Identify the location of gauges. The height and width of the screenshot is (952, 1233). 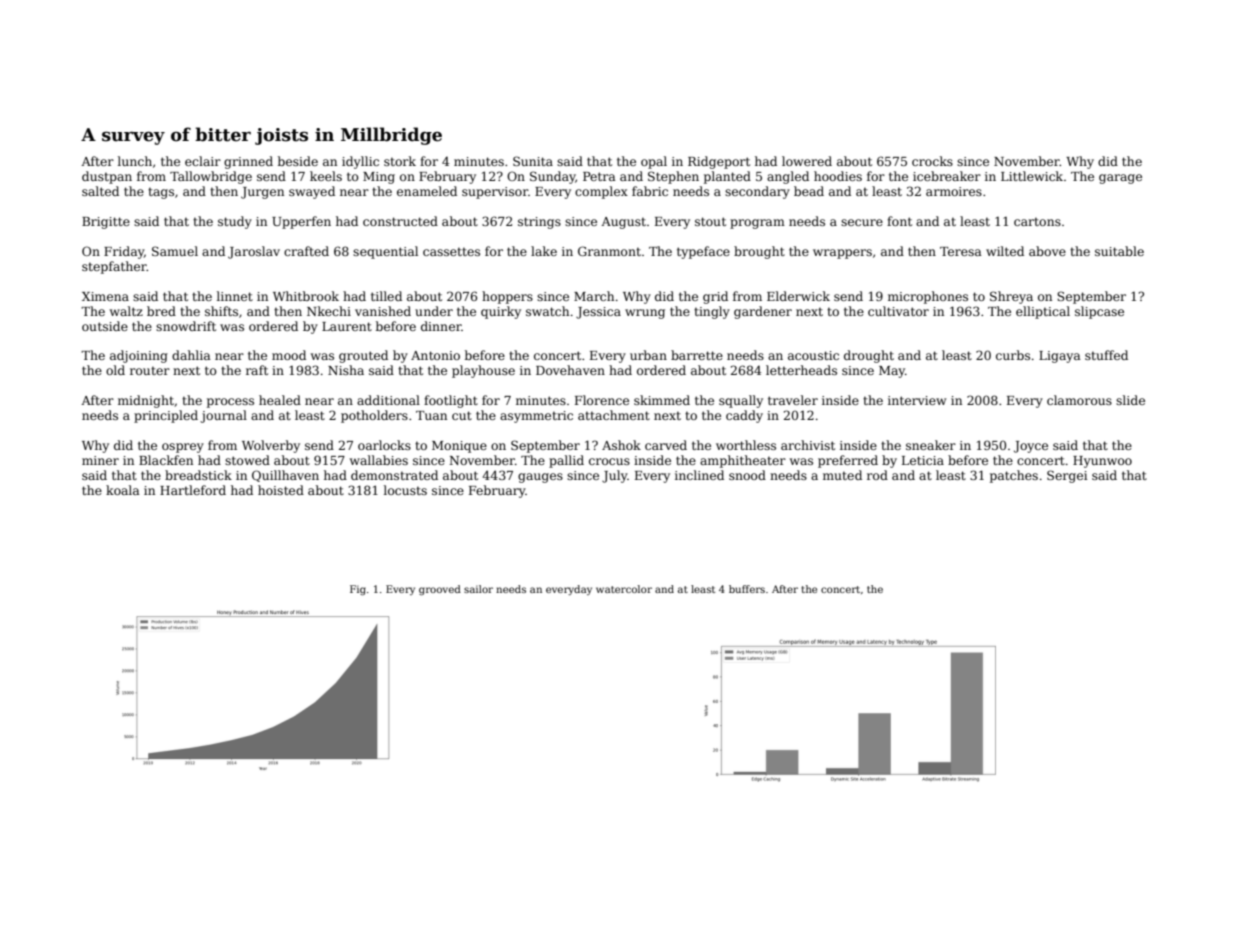
(540, 478).
